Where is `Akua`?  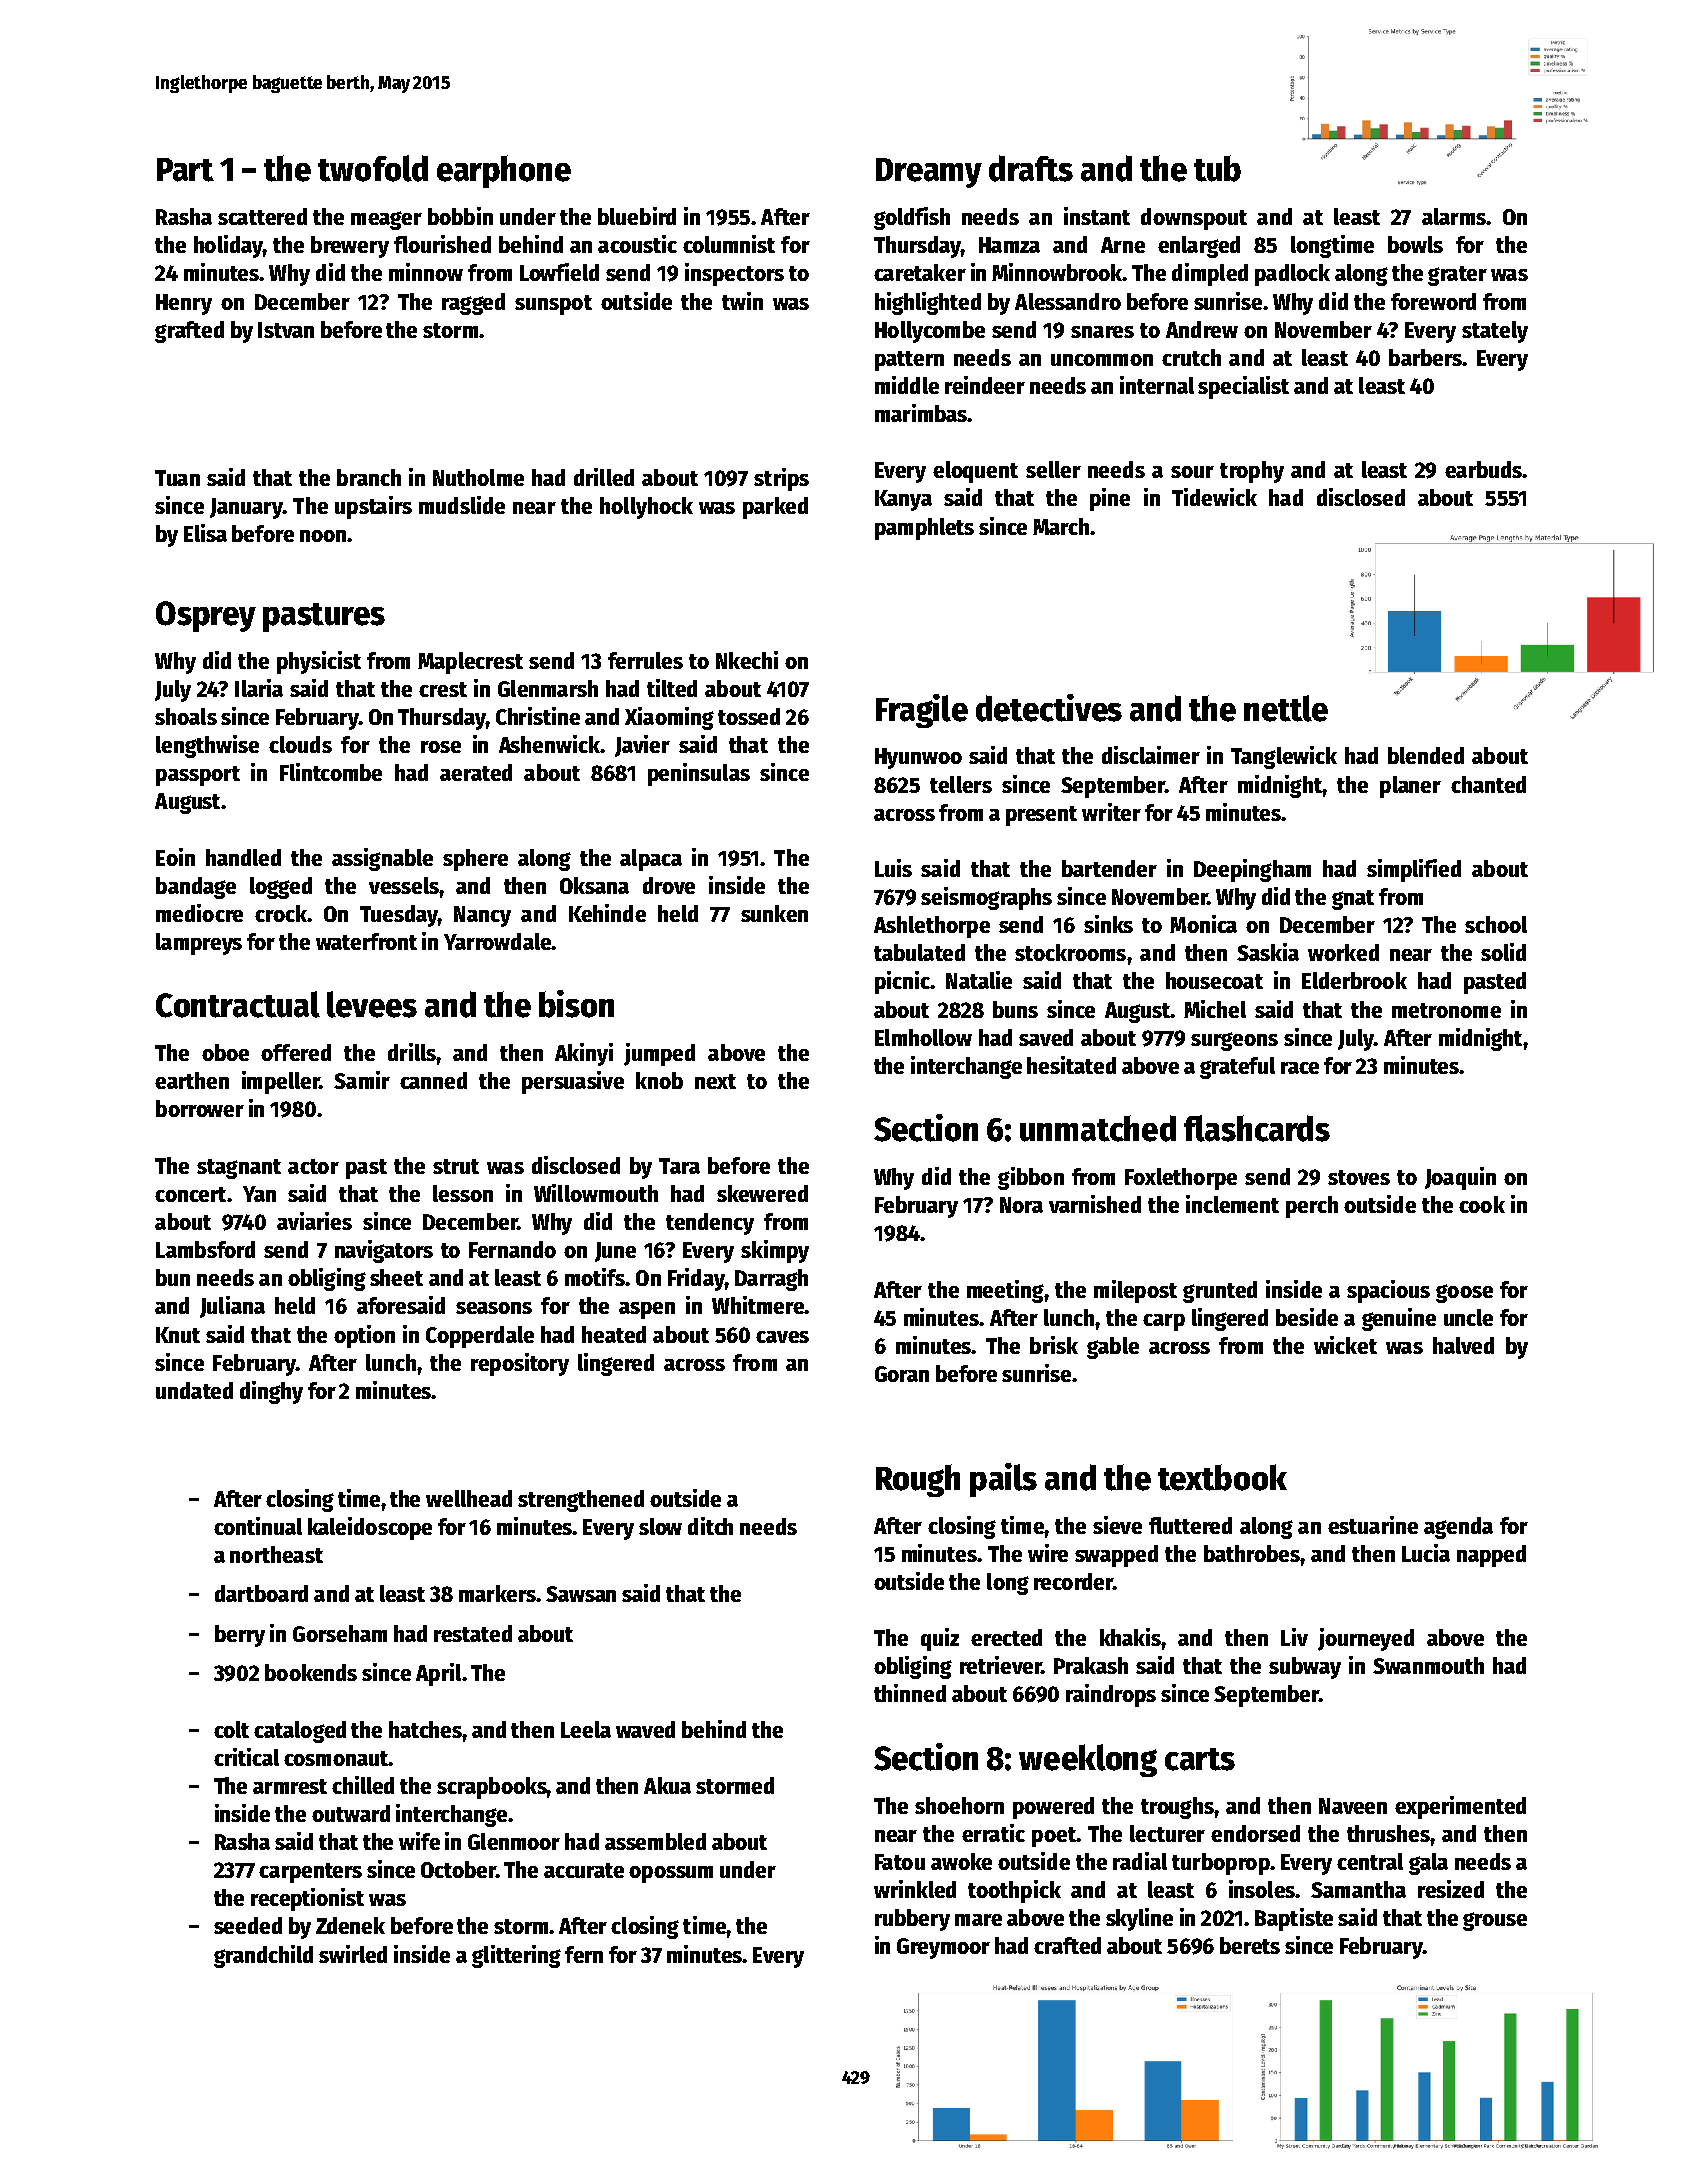 Akua is located at coordinates (667, 1785).
